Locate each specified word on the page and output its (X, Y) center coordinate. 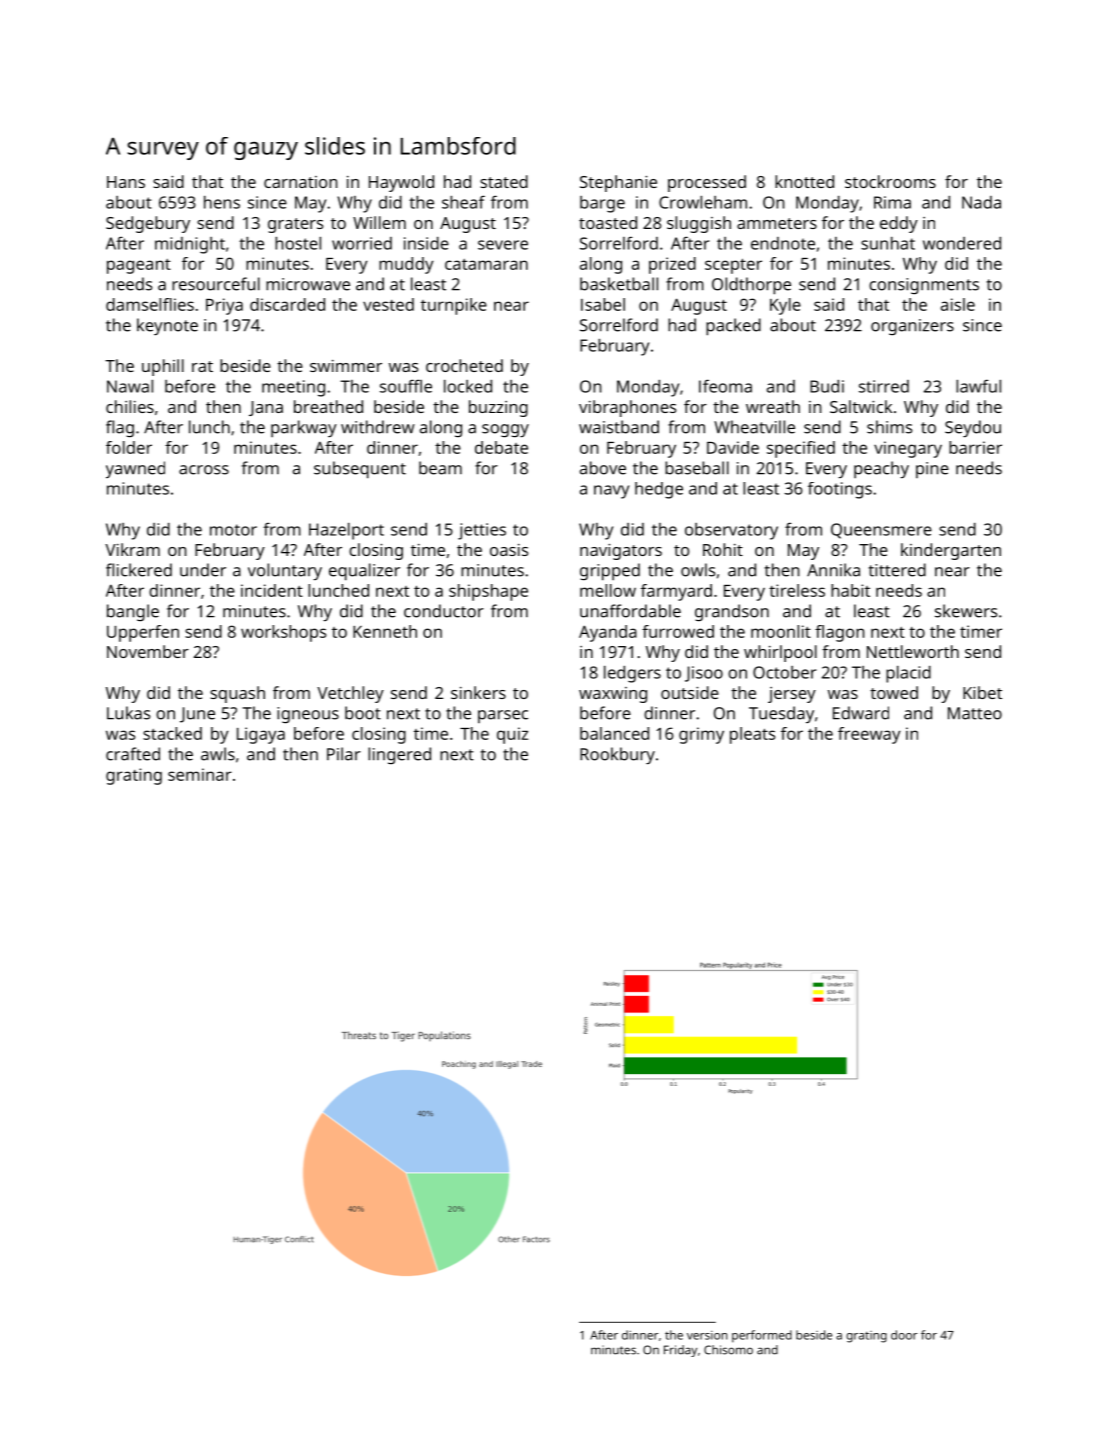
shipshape (488, 592)
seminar (200, 774)
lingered (399, 755)
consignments (924, 286)
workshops (283, 633)
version (707, 1335)
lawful (978, 386)
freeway (869, 735)
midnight (190, 245)
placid (908, 674)
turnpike (454, 306)
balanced (614, 733)
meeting (293, 388)
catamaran (486, 264)
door (904, 1335)
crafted (133, 754)
